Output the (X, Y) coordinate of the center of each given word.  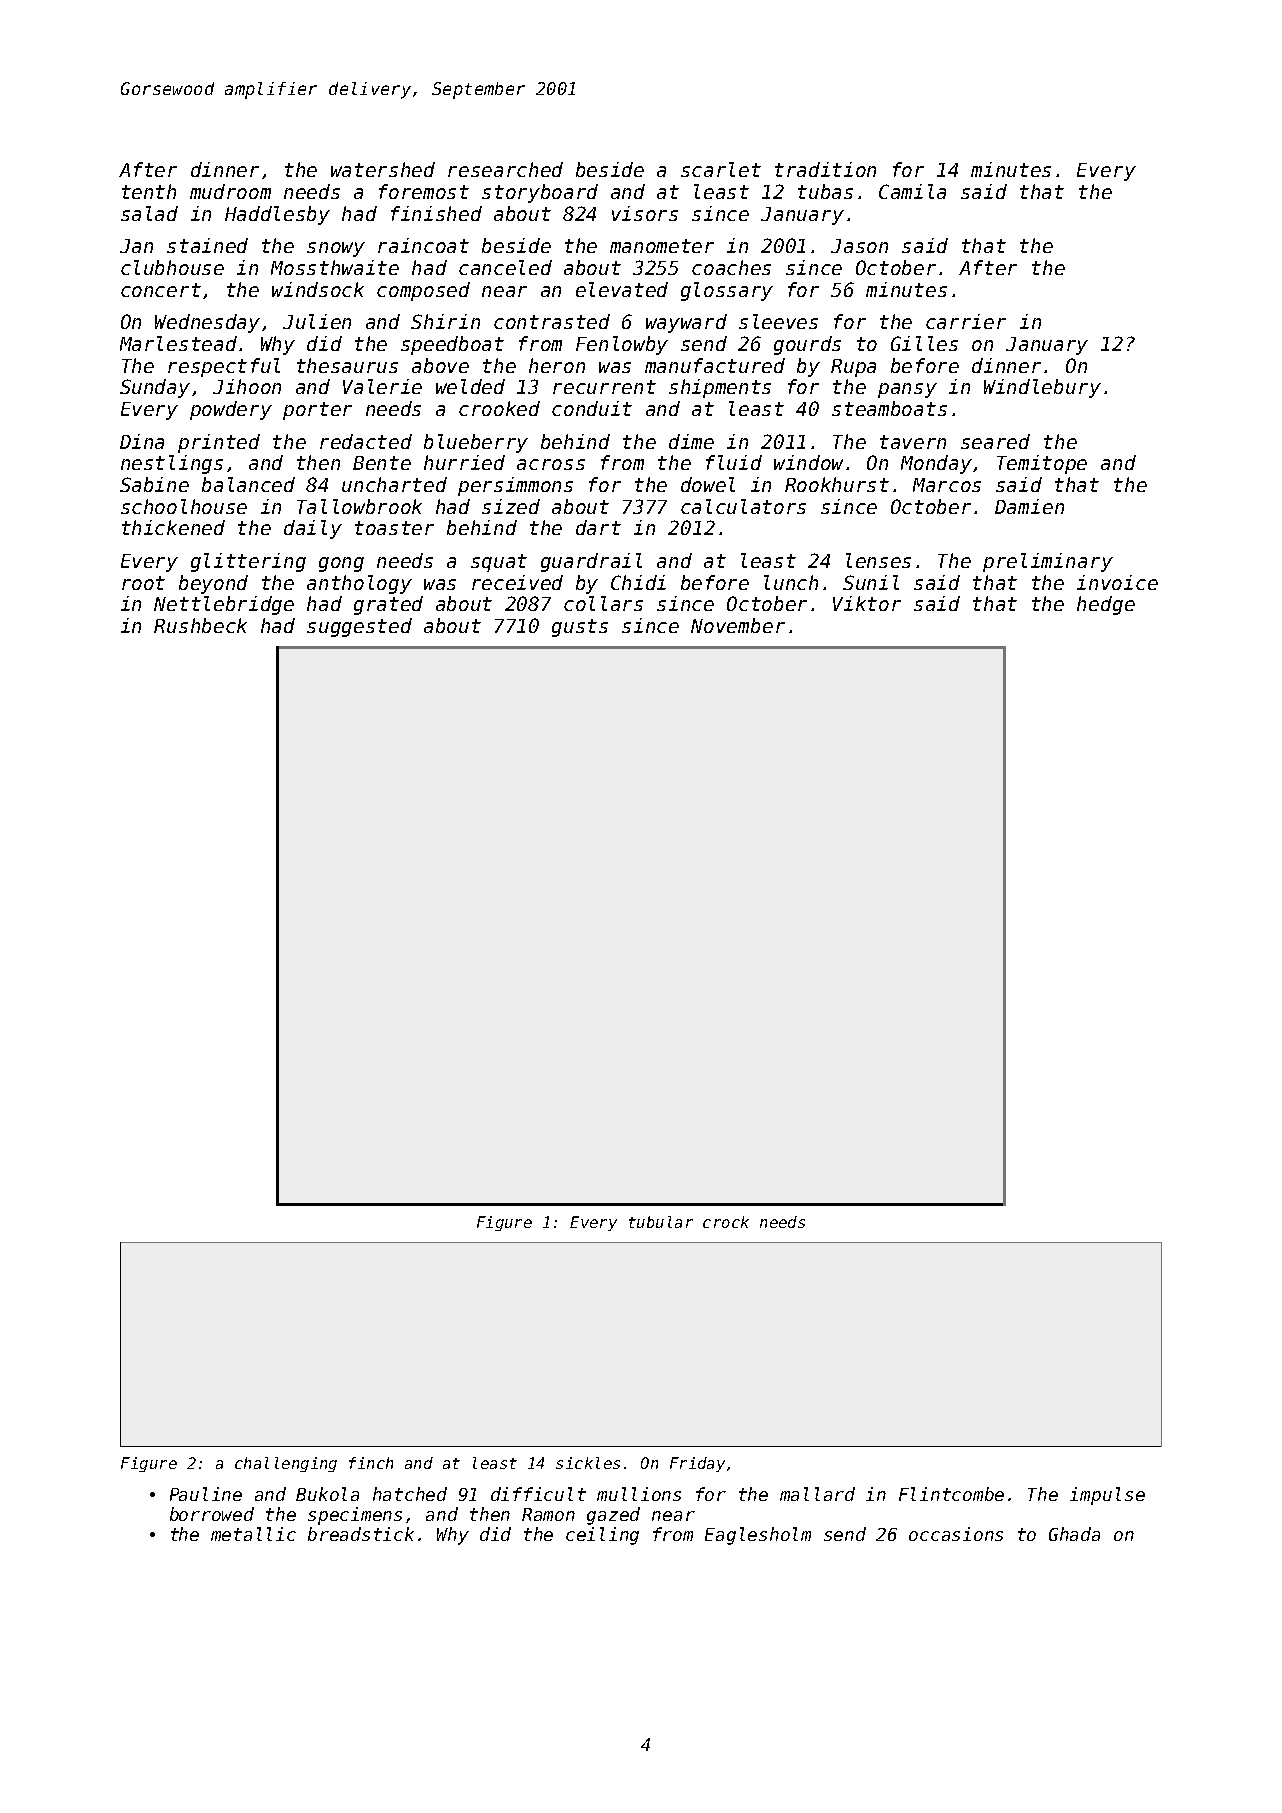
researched (505, 169)
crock (726, 1222)
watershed (383, 169)
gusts (580, 628)
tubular (661, 1222)
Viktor (867, 603)
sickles (588, 1463)
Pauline (206, 1494)
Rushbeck (200, 625)
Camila (912, 191)
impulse (1107, 1496)
